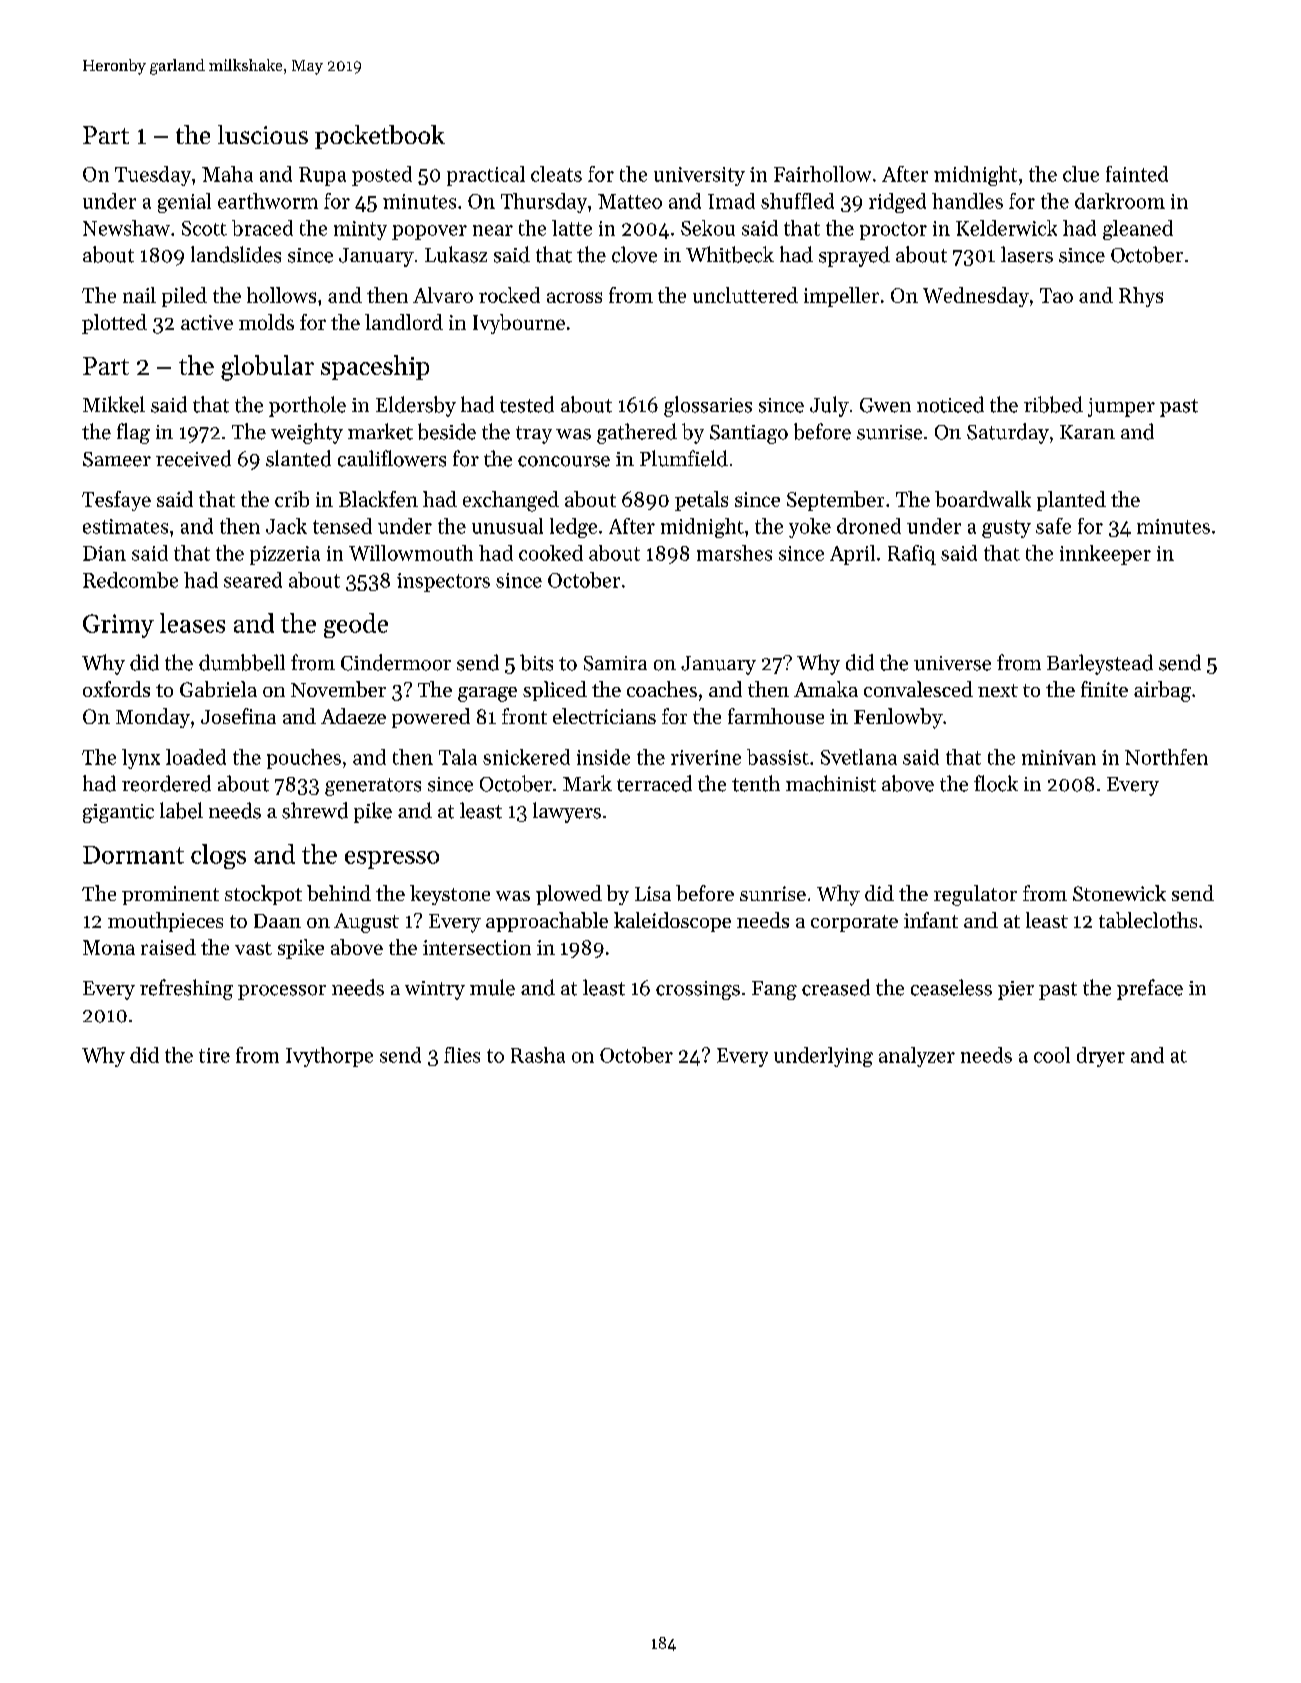 Image resolution: width=1301 pixels, height=1683 pixels. I want to click on university, so click(699, 176).
